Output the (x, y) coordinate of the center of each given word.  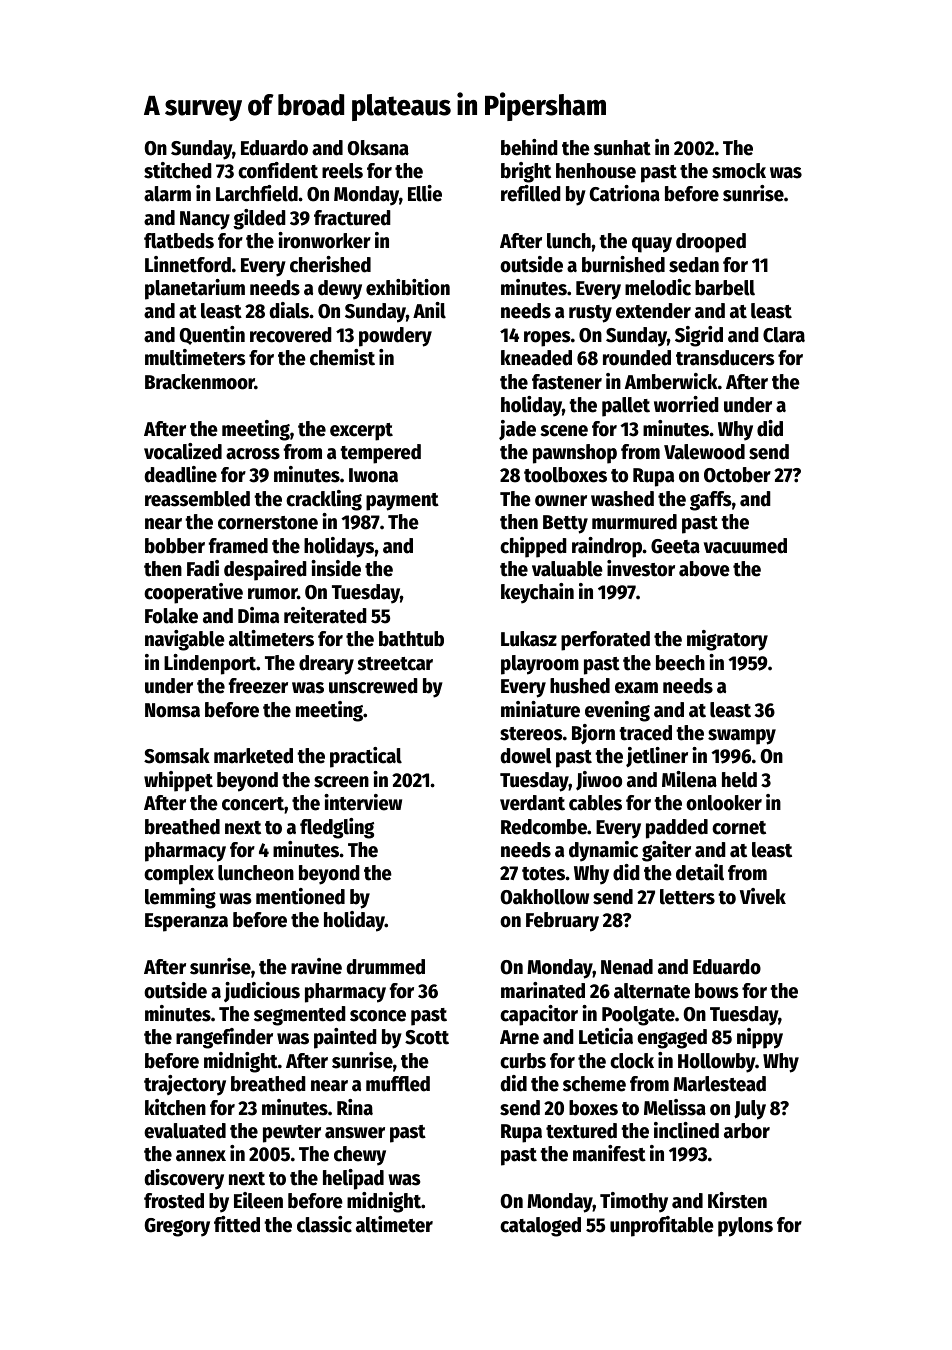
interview (363, 802)
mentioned (300, 896)
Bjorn (593, 734)
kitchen (175, 1107)
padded (677, 829)
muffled (398, 1084)
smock (739, 171)
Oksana (378, 148)
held (739, 780)
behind (529, 147)
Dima (258, 615)
